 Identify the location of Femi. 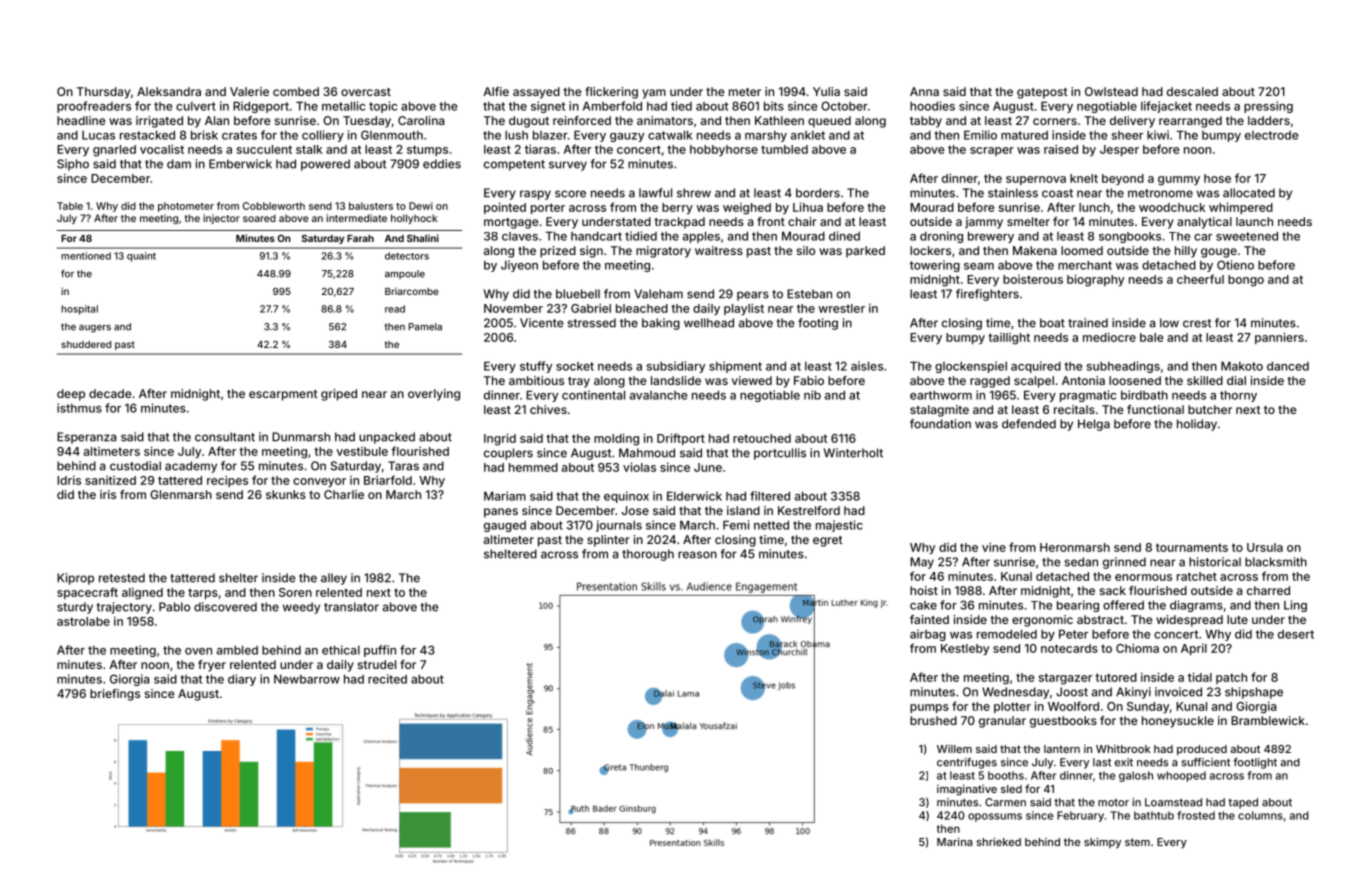
(736, 525).
